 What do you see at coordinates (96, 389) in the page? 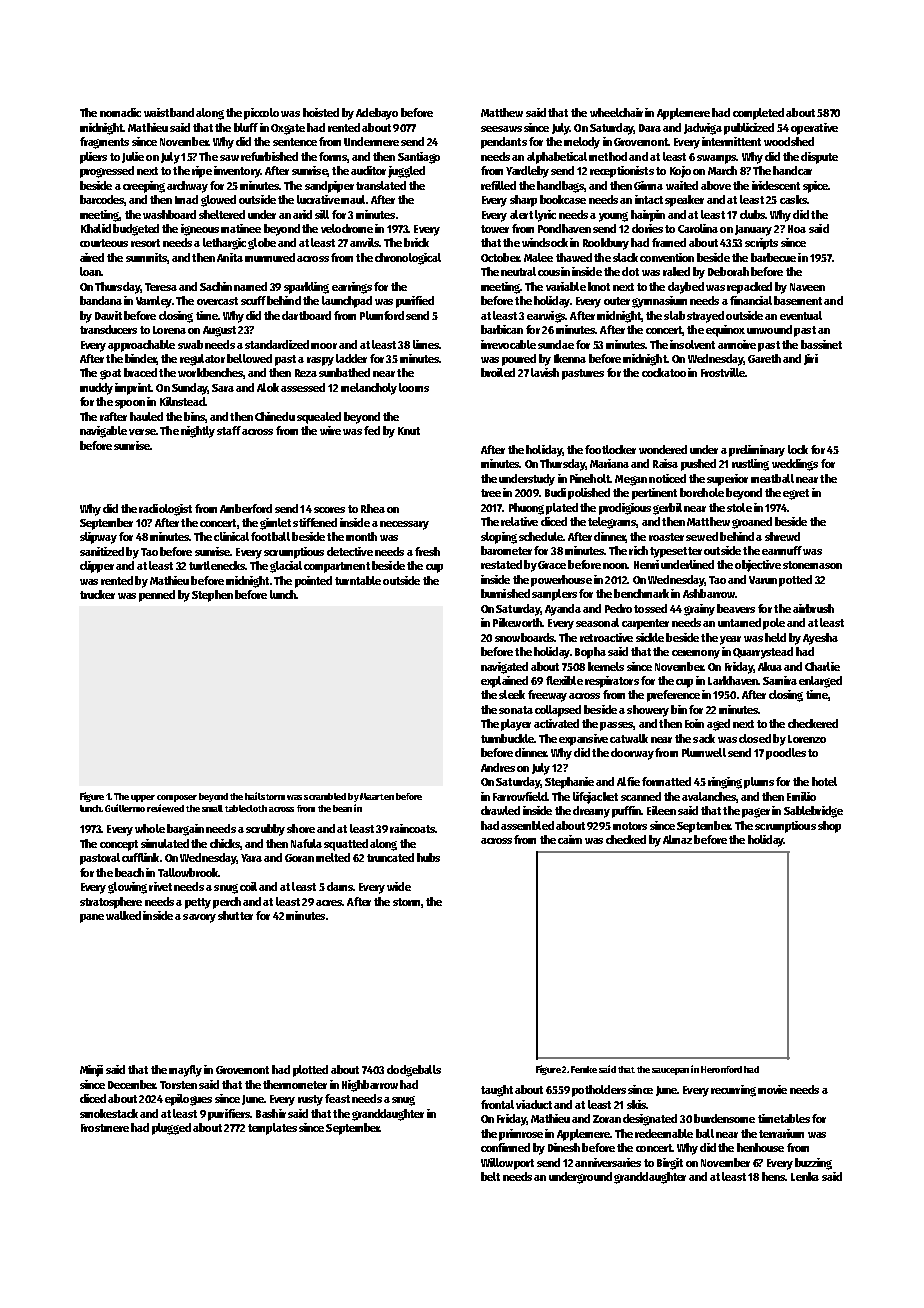
I see `muddy` at bounding box center [96, 389].
